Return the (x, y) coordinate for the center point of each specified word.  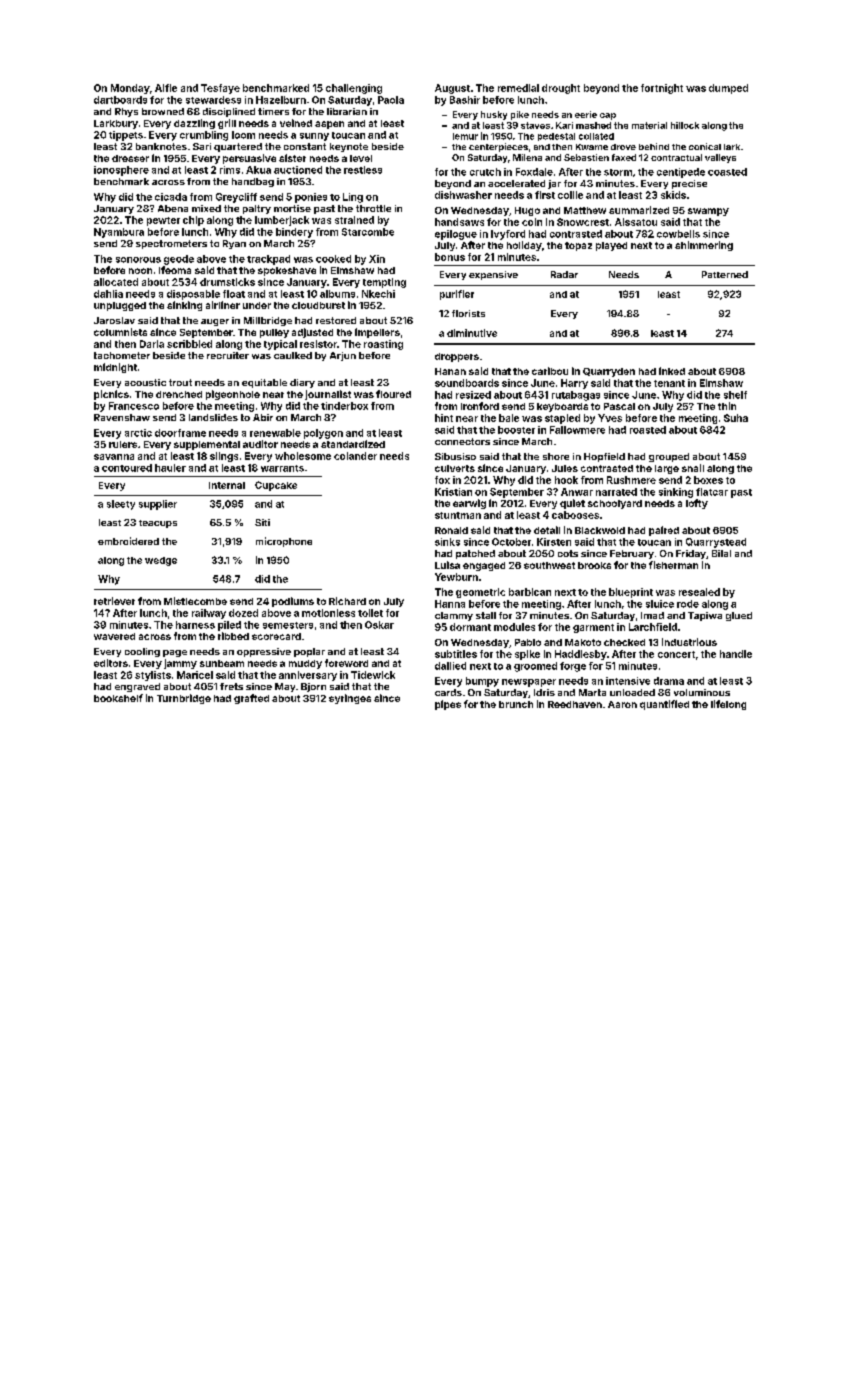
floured (393, 394)
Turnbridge (184, 699)
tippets (126, 136)
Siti (262, 522)
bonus (450, 257)
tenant (669, 383)
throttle (373, 208)
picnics (111, 395)
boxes (708, 480)
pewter (163, 221)
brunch (516, 704)
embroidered (128, 541)
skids (673, 195)
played (611, 246)
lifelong (728, 705)
